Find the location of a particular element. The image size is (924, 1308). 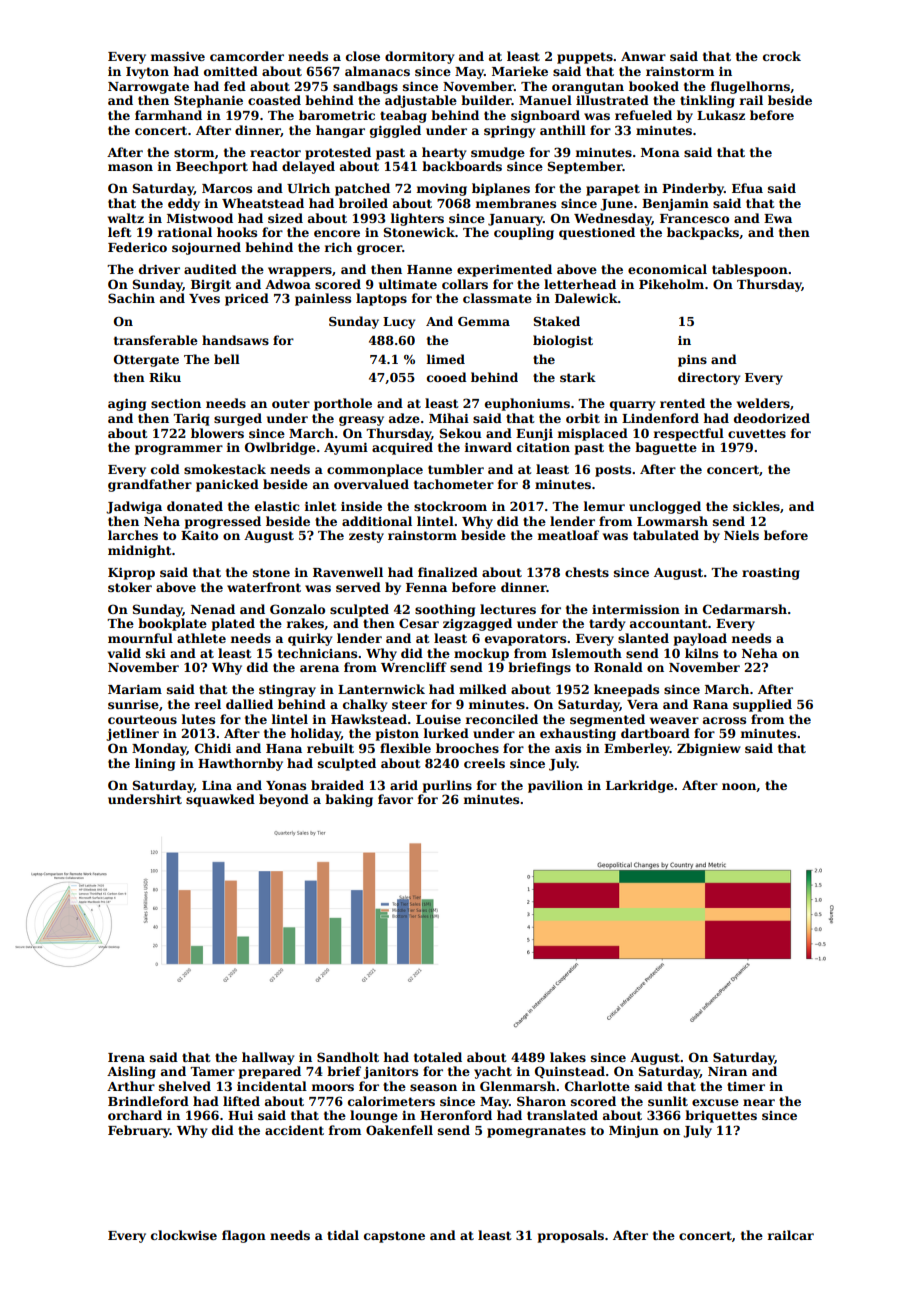

favor is located at coordinates (395, 799).
